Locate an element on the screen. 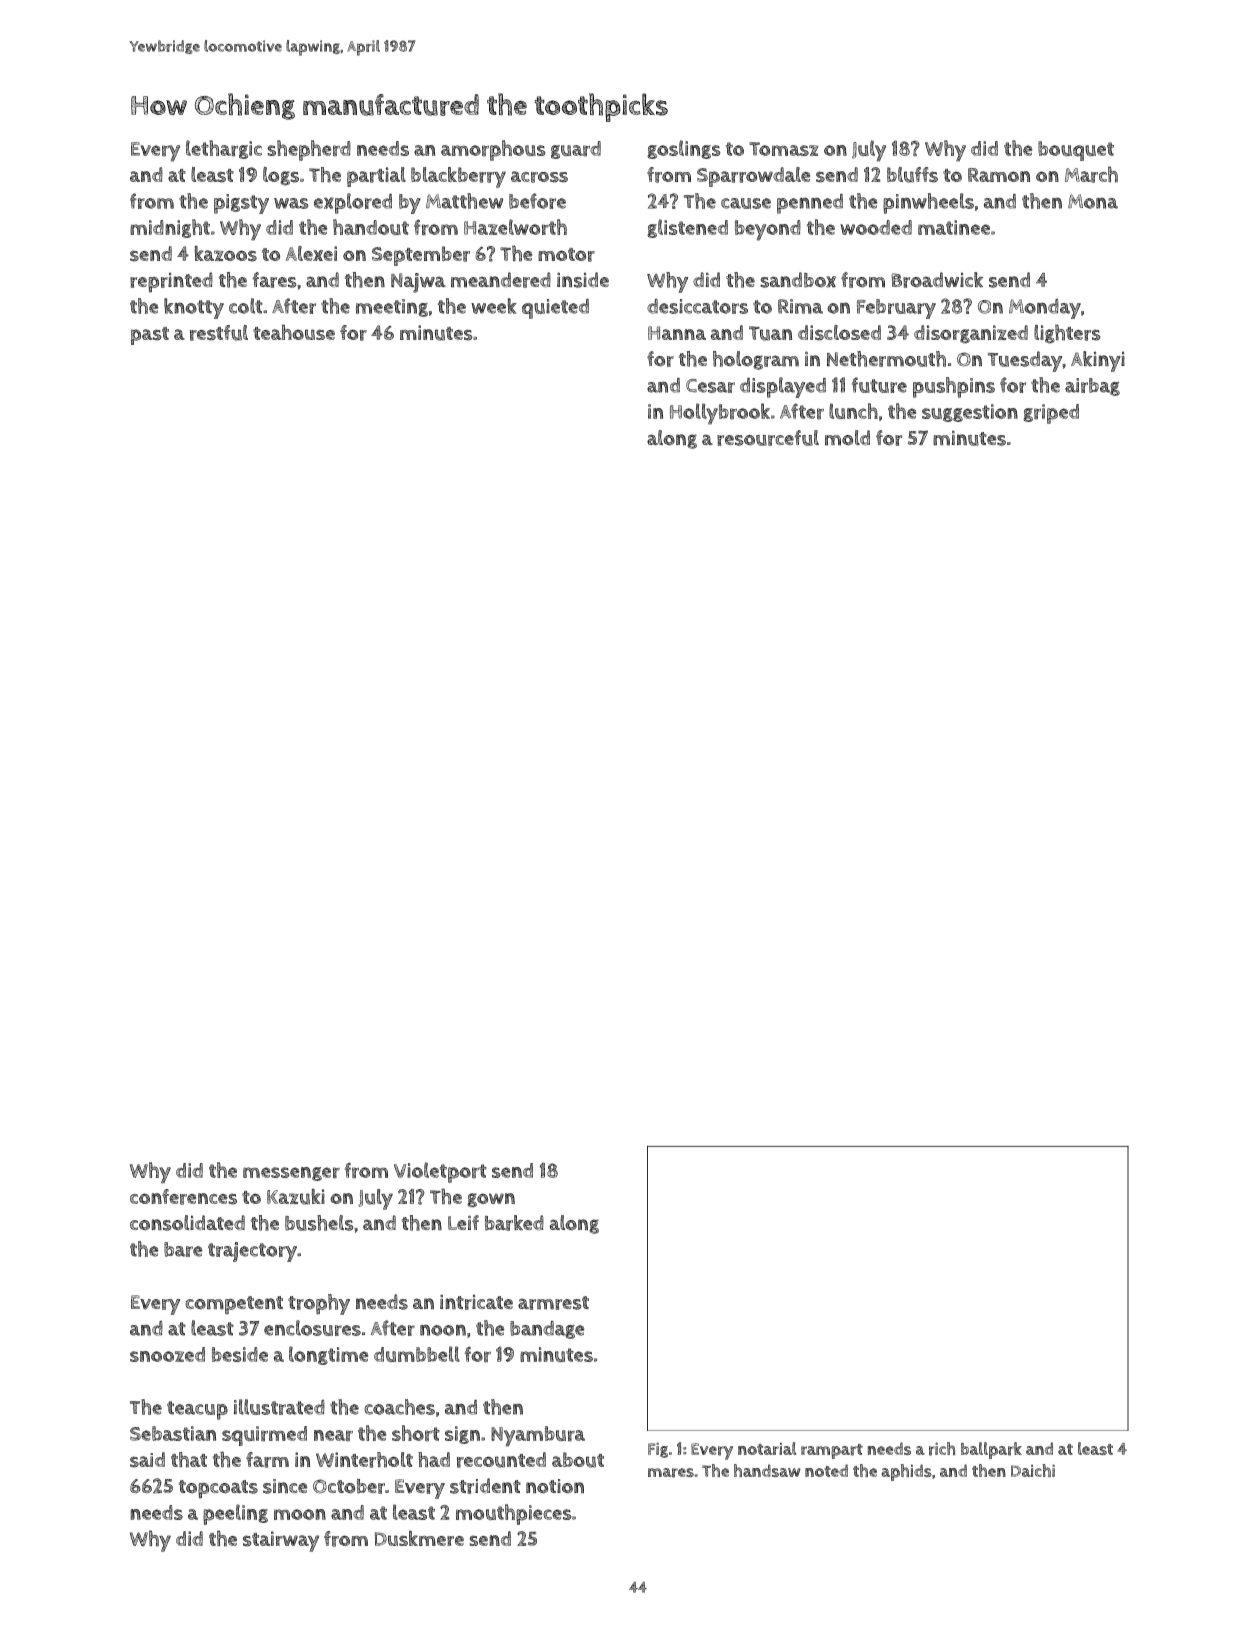 The height and width of the screenshot is (1628, 1258). Duskmere is located at coordinates (419, 1538).
